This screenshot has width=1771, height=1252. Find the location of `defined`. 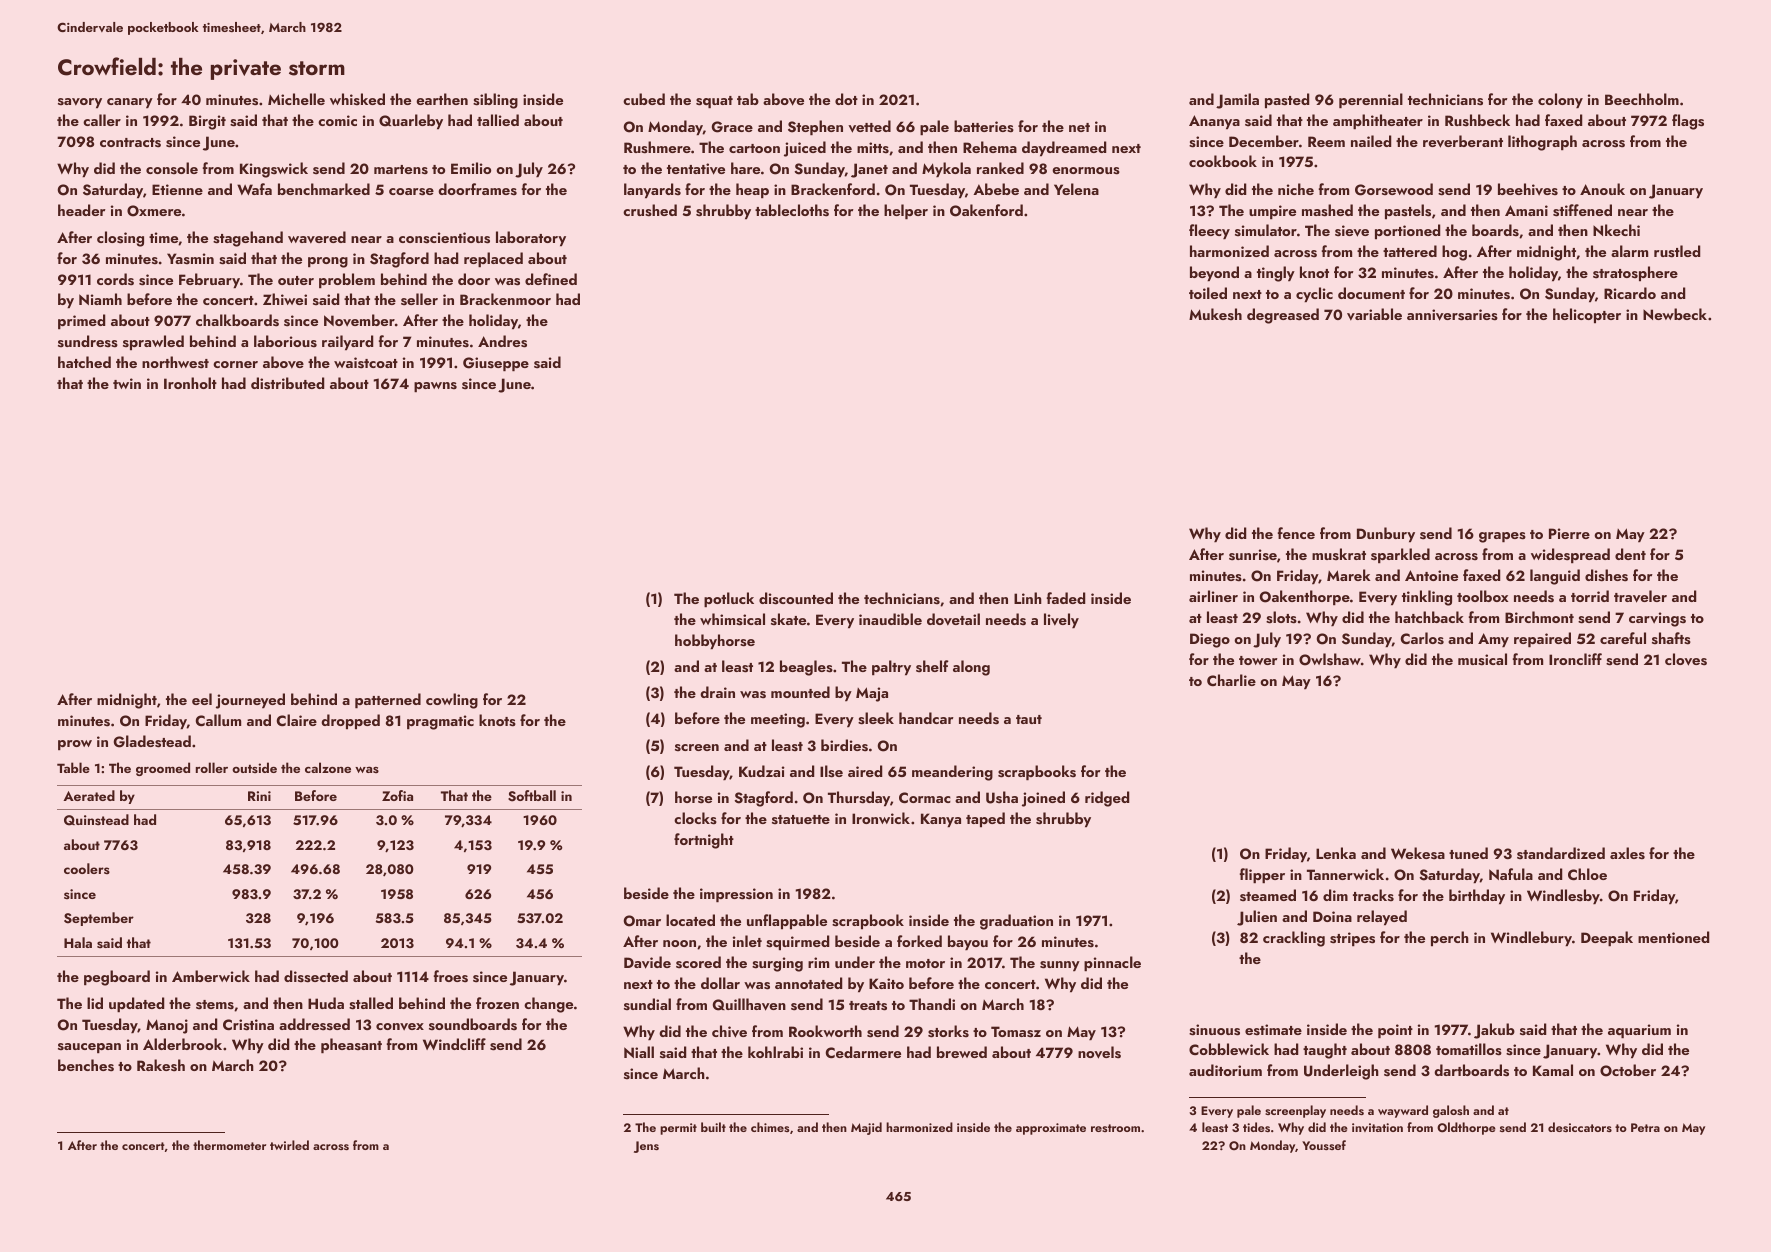

defined is located at coordinates (551, 279).
